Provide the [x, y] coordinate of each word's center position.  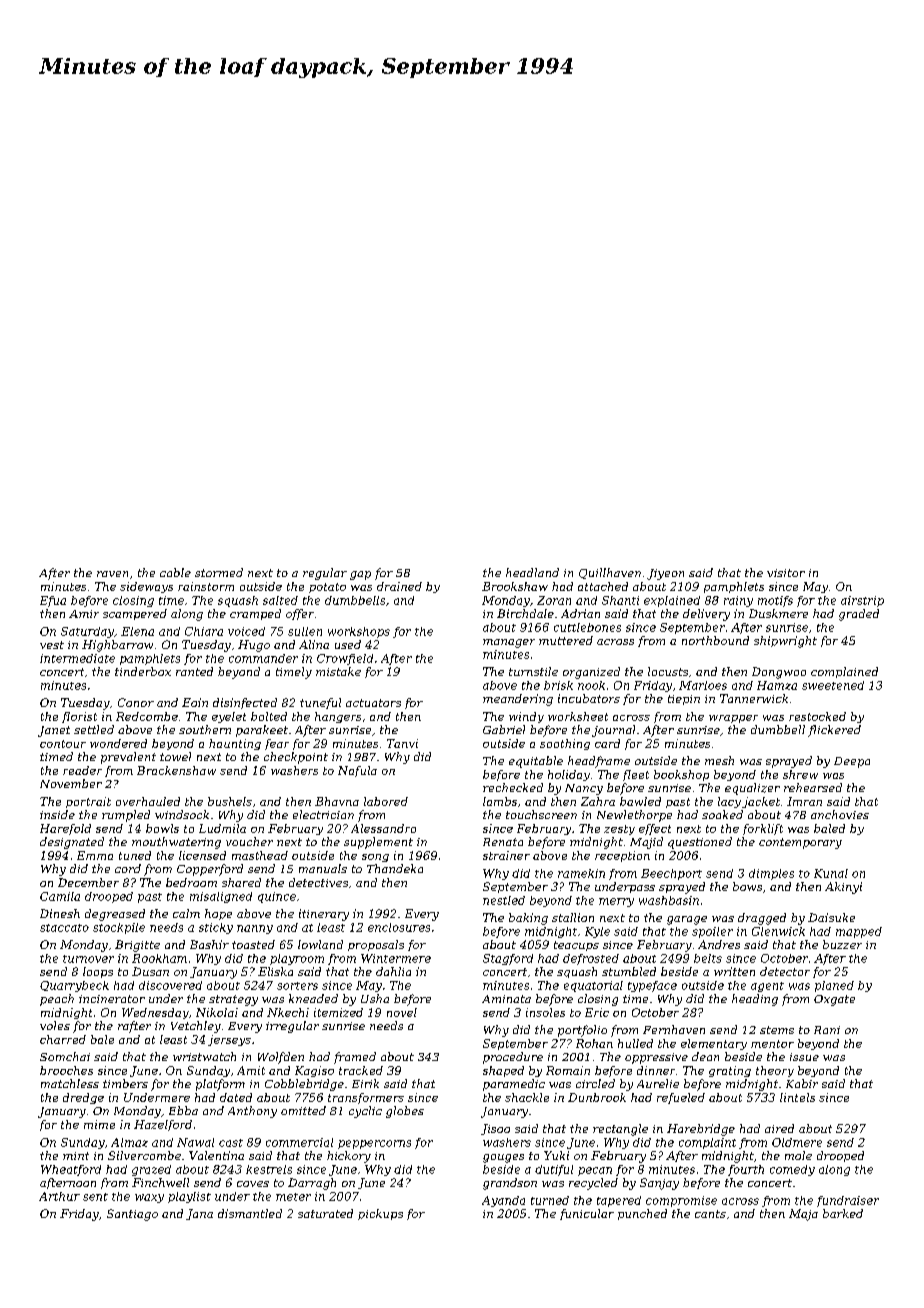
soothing [565, 744]
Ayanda [503, 1201]
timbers [125, 1083]
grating [730, 1071]
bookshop [681, 775]
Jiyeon [665, 574]
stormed [219, 572]
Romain [568, 1070]
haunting [235, 744]
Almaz [129, 1142]
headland [532, 572]
